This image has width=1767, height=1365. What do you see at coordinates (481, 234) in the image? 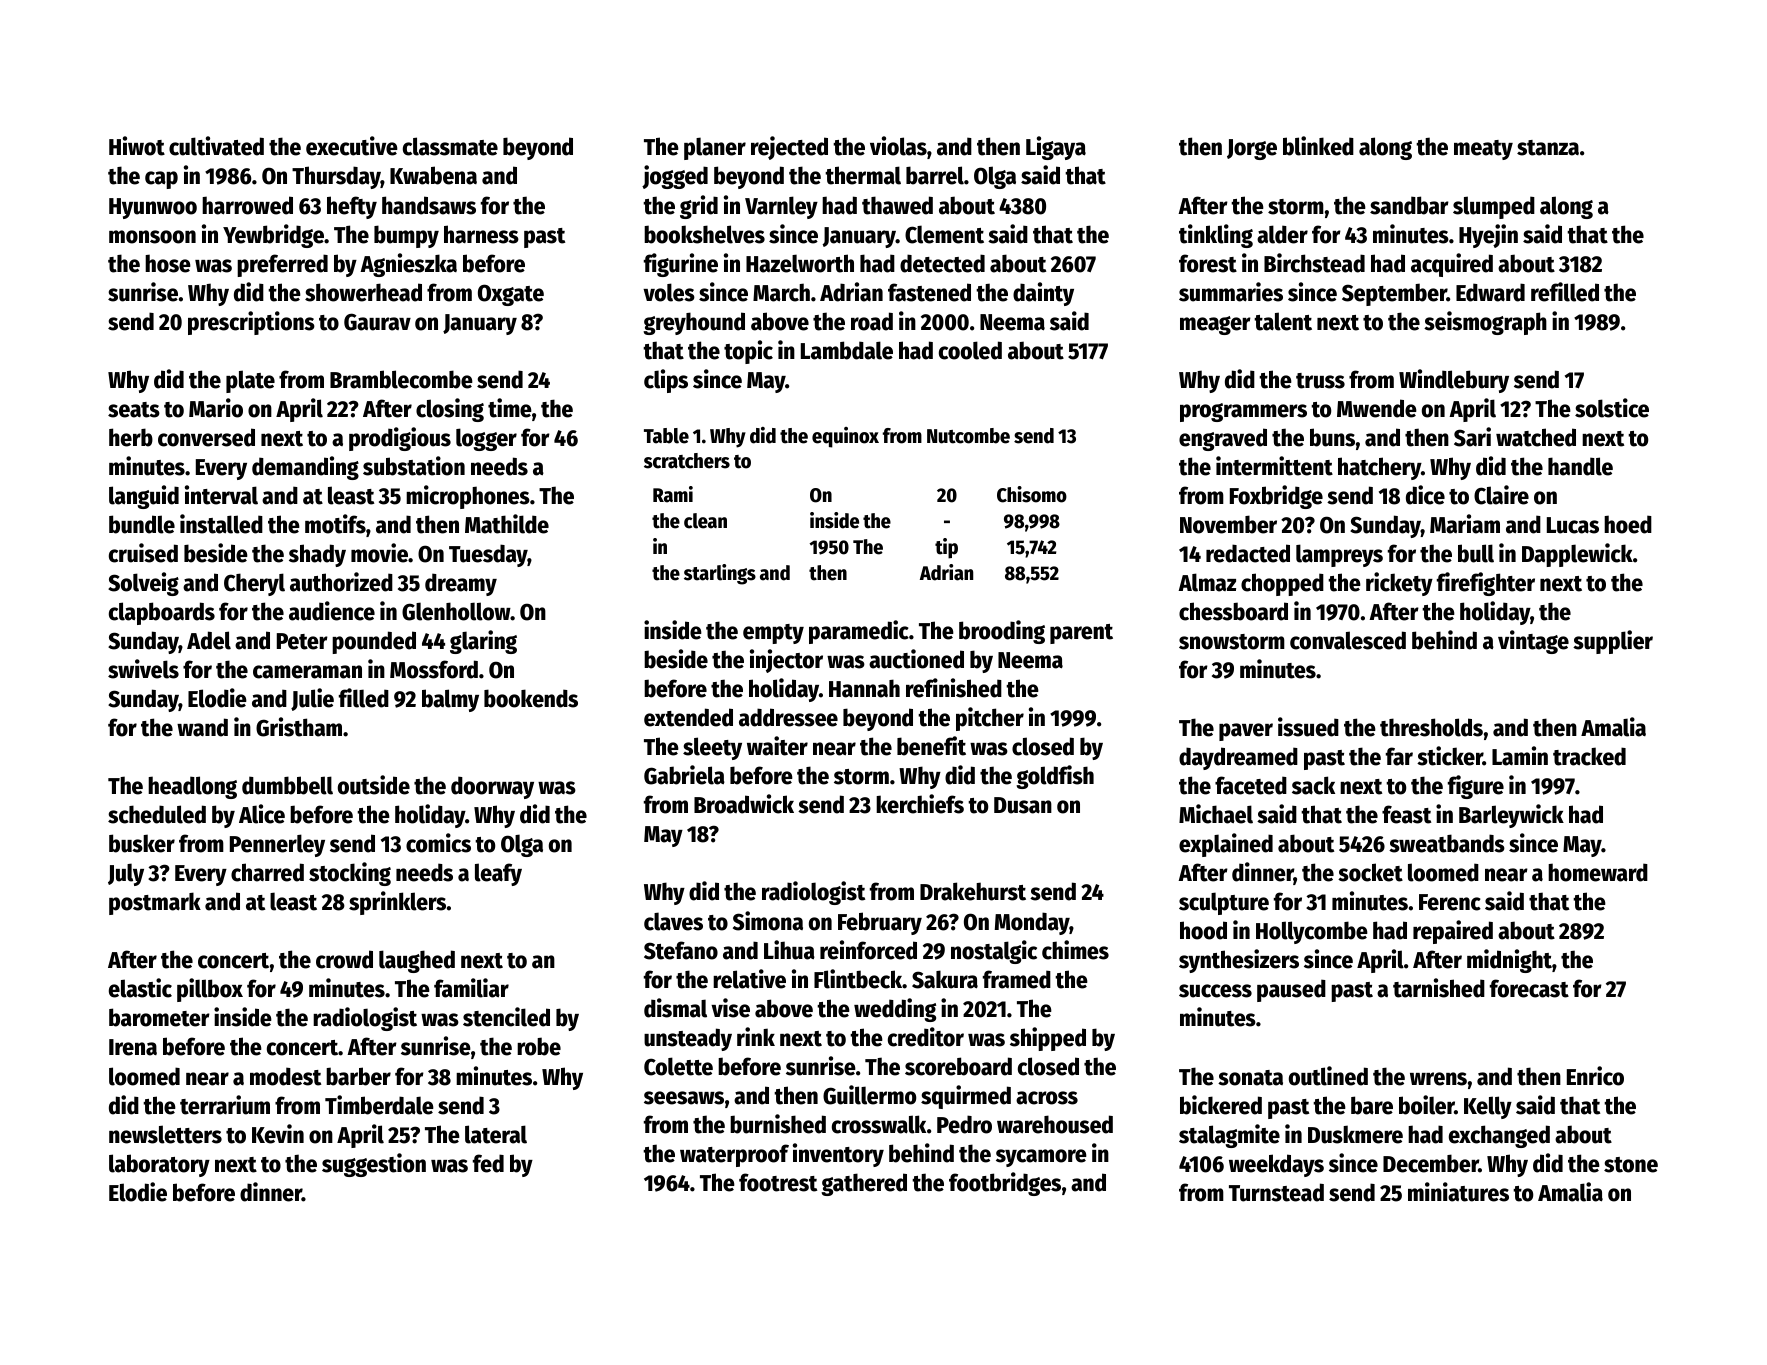
I see `harness` at bounding box center [481, 234].
